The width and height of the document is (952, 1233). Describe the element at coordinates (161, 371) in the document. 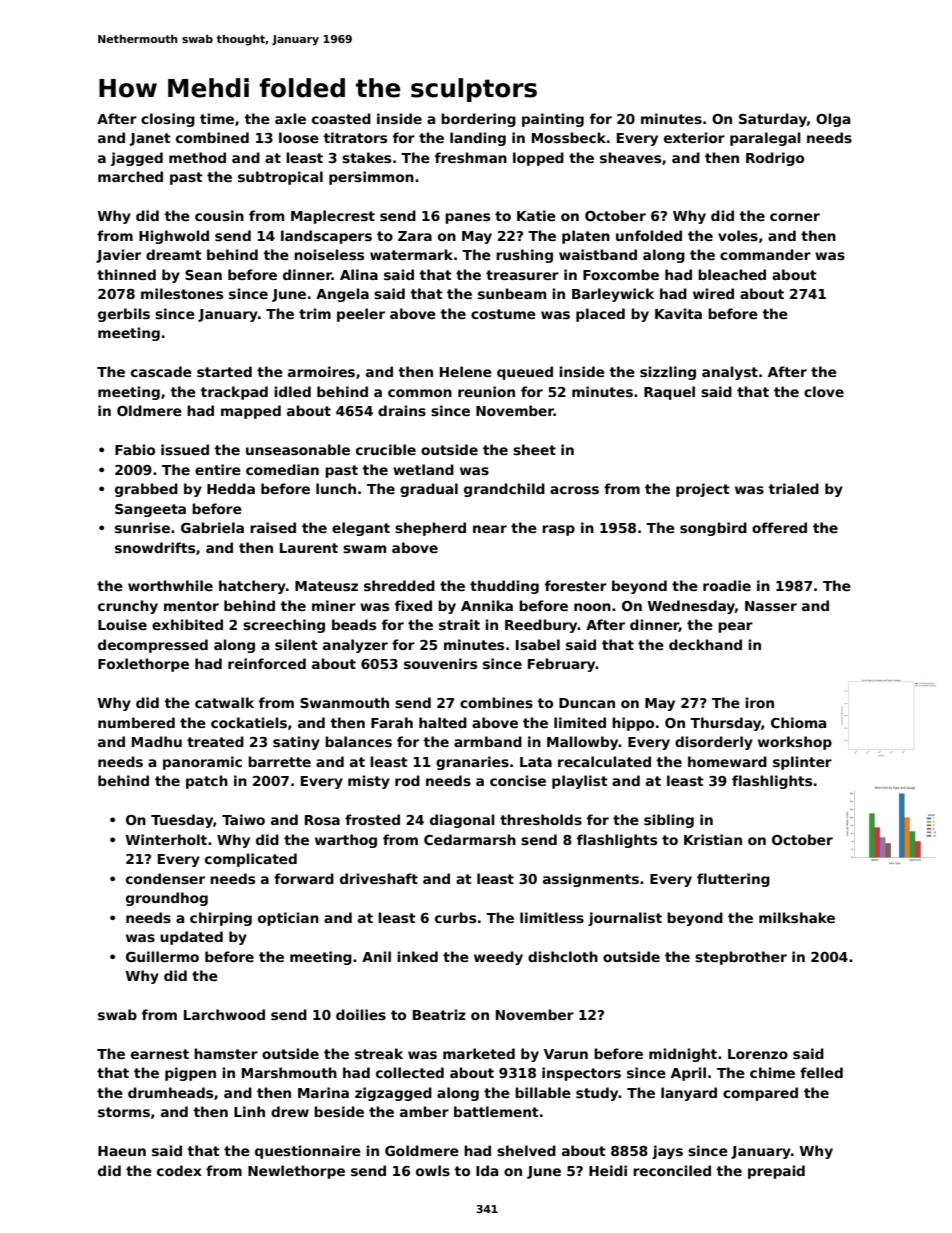

I see `cascade` at that location.
